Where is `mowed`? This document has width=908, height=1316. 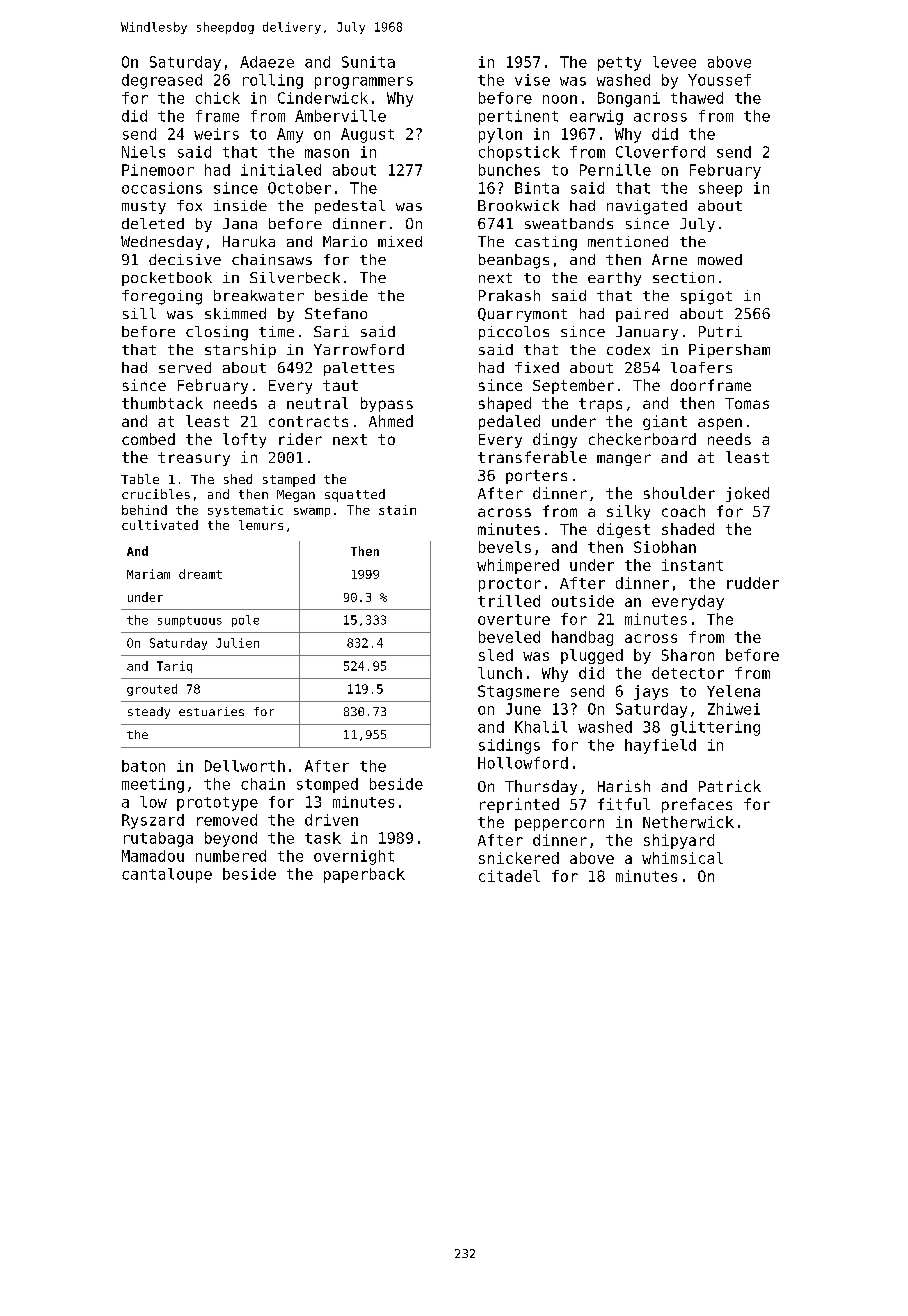
mowed is located at coordinates (720, 259).
